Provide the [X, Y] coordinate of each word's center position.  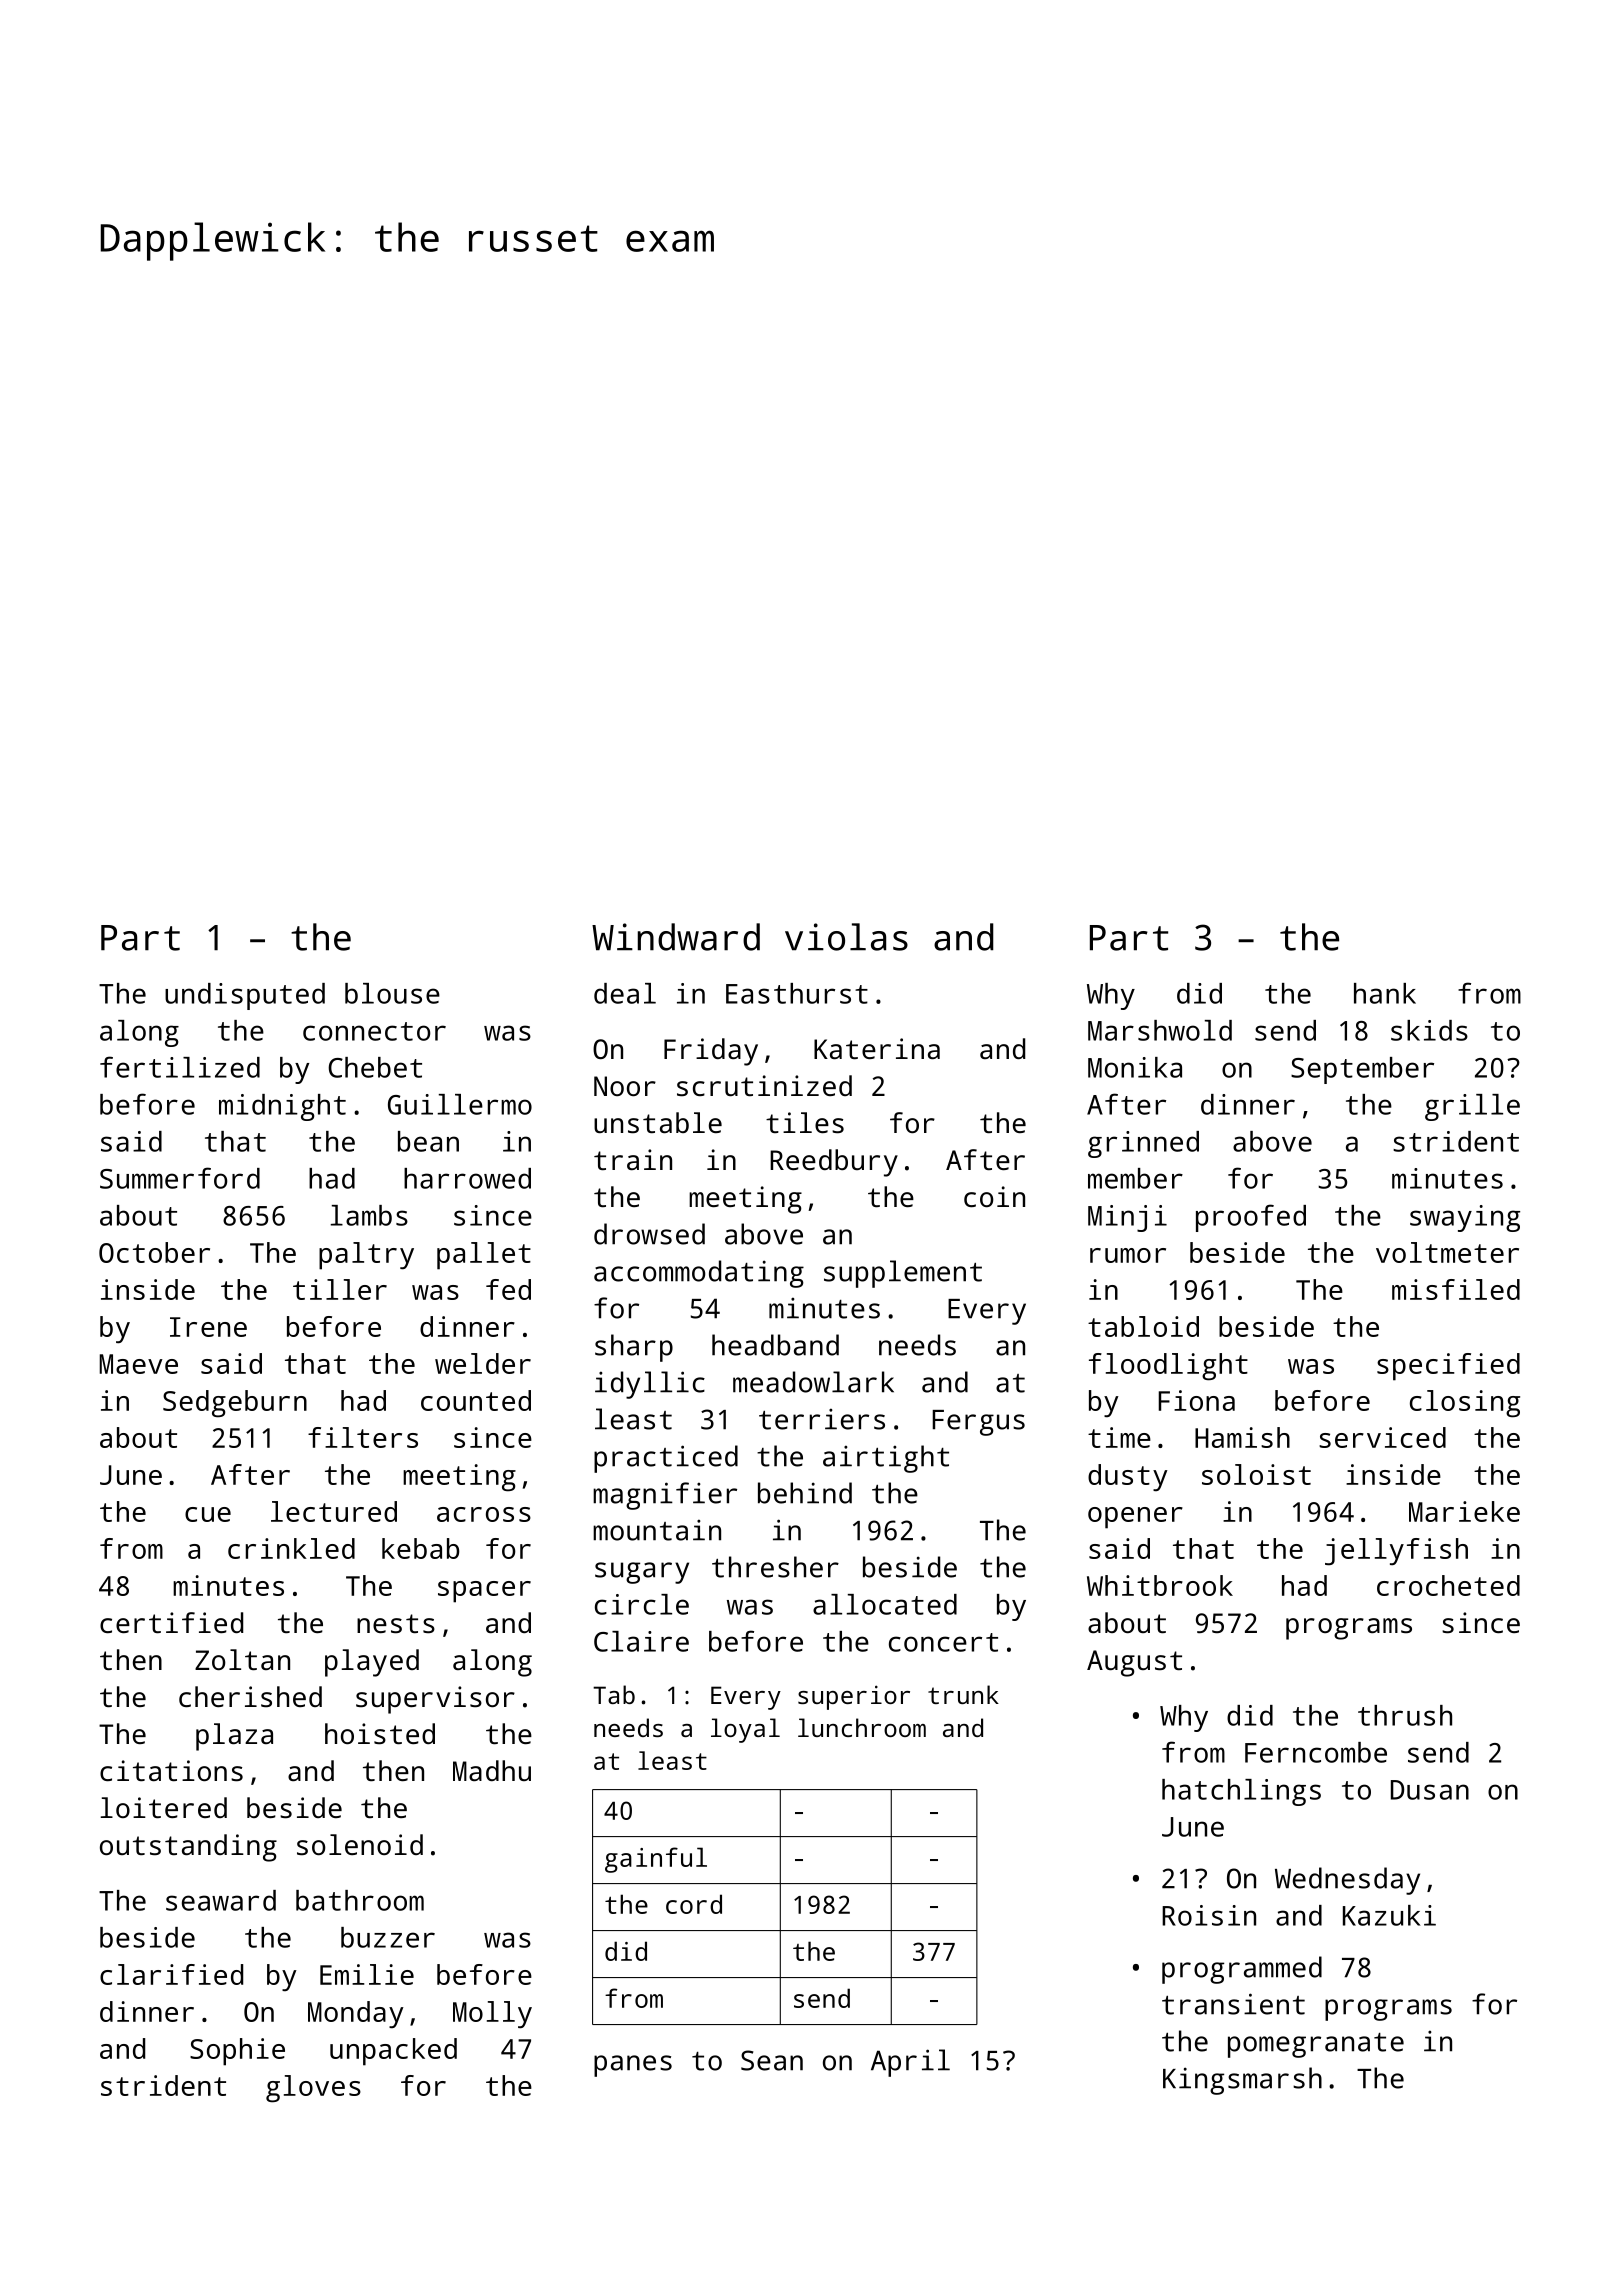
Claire [641, 1641]
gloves [313, 2089]
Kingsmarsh [1242, 2081]
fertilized [180, 1067]
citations [171, 1771]
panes [633, 2066]
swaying [1465, 1218]
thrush [1405, 1715]
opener [1135, 1518]
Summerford [180, 1178]
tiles [805, 1123]
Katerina [877, 1049]
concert [943, 1642]
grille [1472, 1107]
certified [171, 1623]
